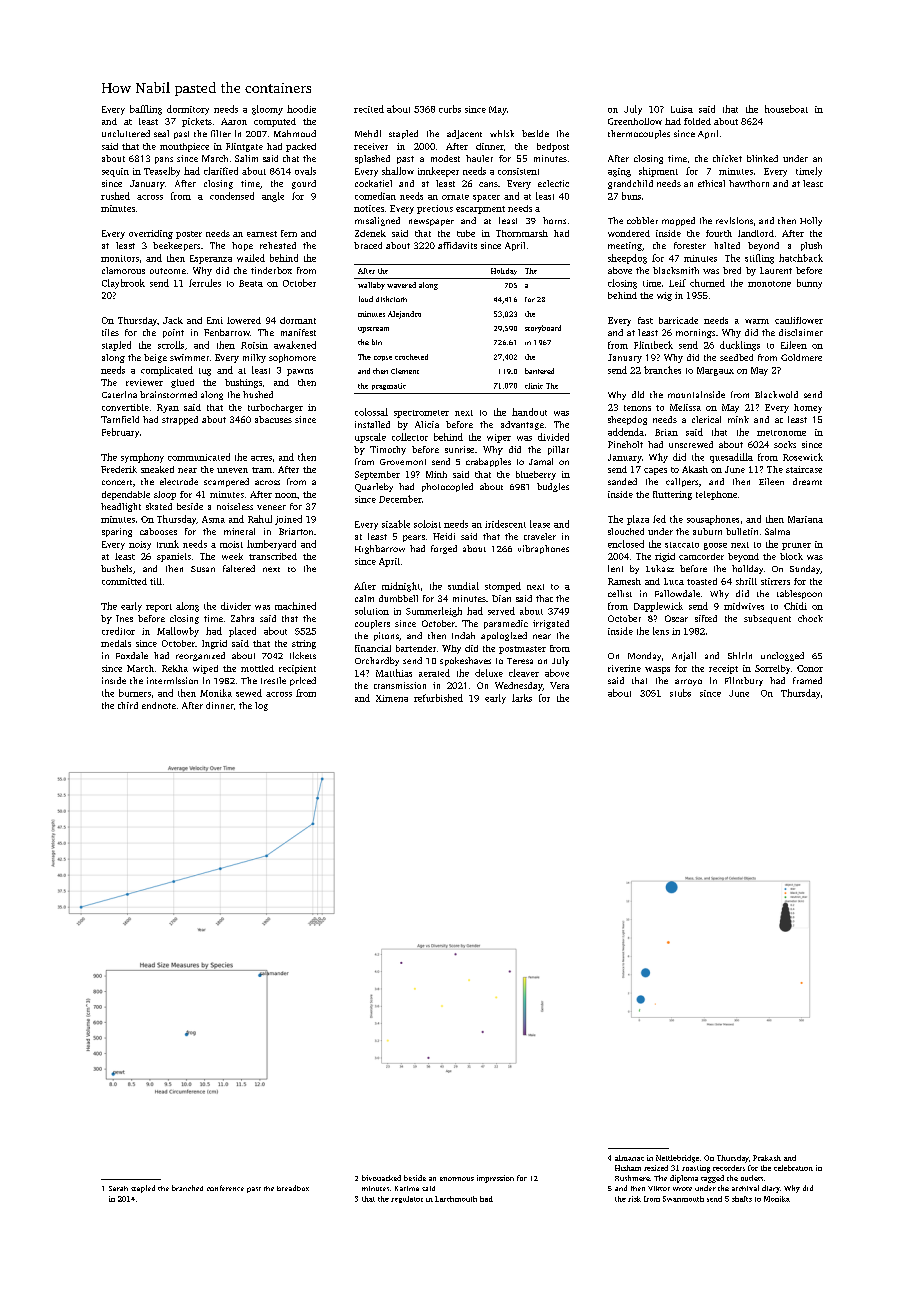 This document has height=1308, width=924. Describe the element at coordinates (159, 705) in the document. I see `endnote` at that location.
